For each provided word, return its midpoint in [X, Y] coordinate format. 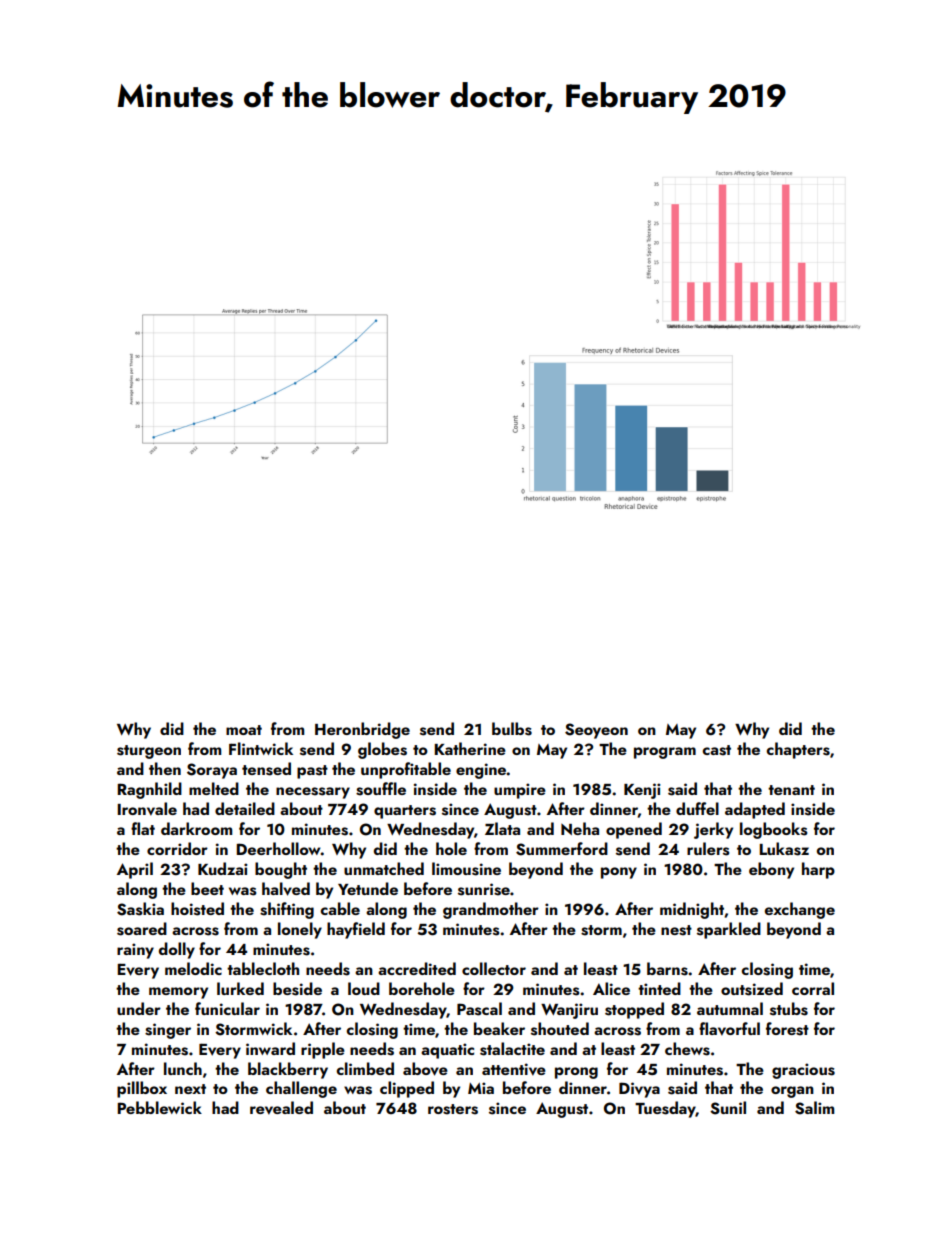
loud [364, 988]
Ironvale [147, 809]
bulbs [512, 729]
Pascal [479, 1009]
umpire [520, 791]
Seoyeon [596, 731]
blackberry [288, 1070]
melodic [193, 968]
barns [667, 969]
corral [813, 988]
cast [716, 750]
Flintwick [261, 748]
